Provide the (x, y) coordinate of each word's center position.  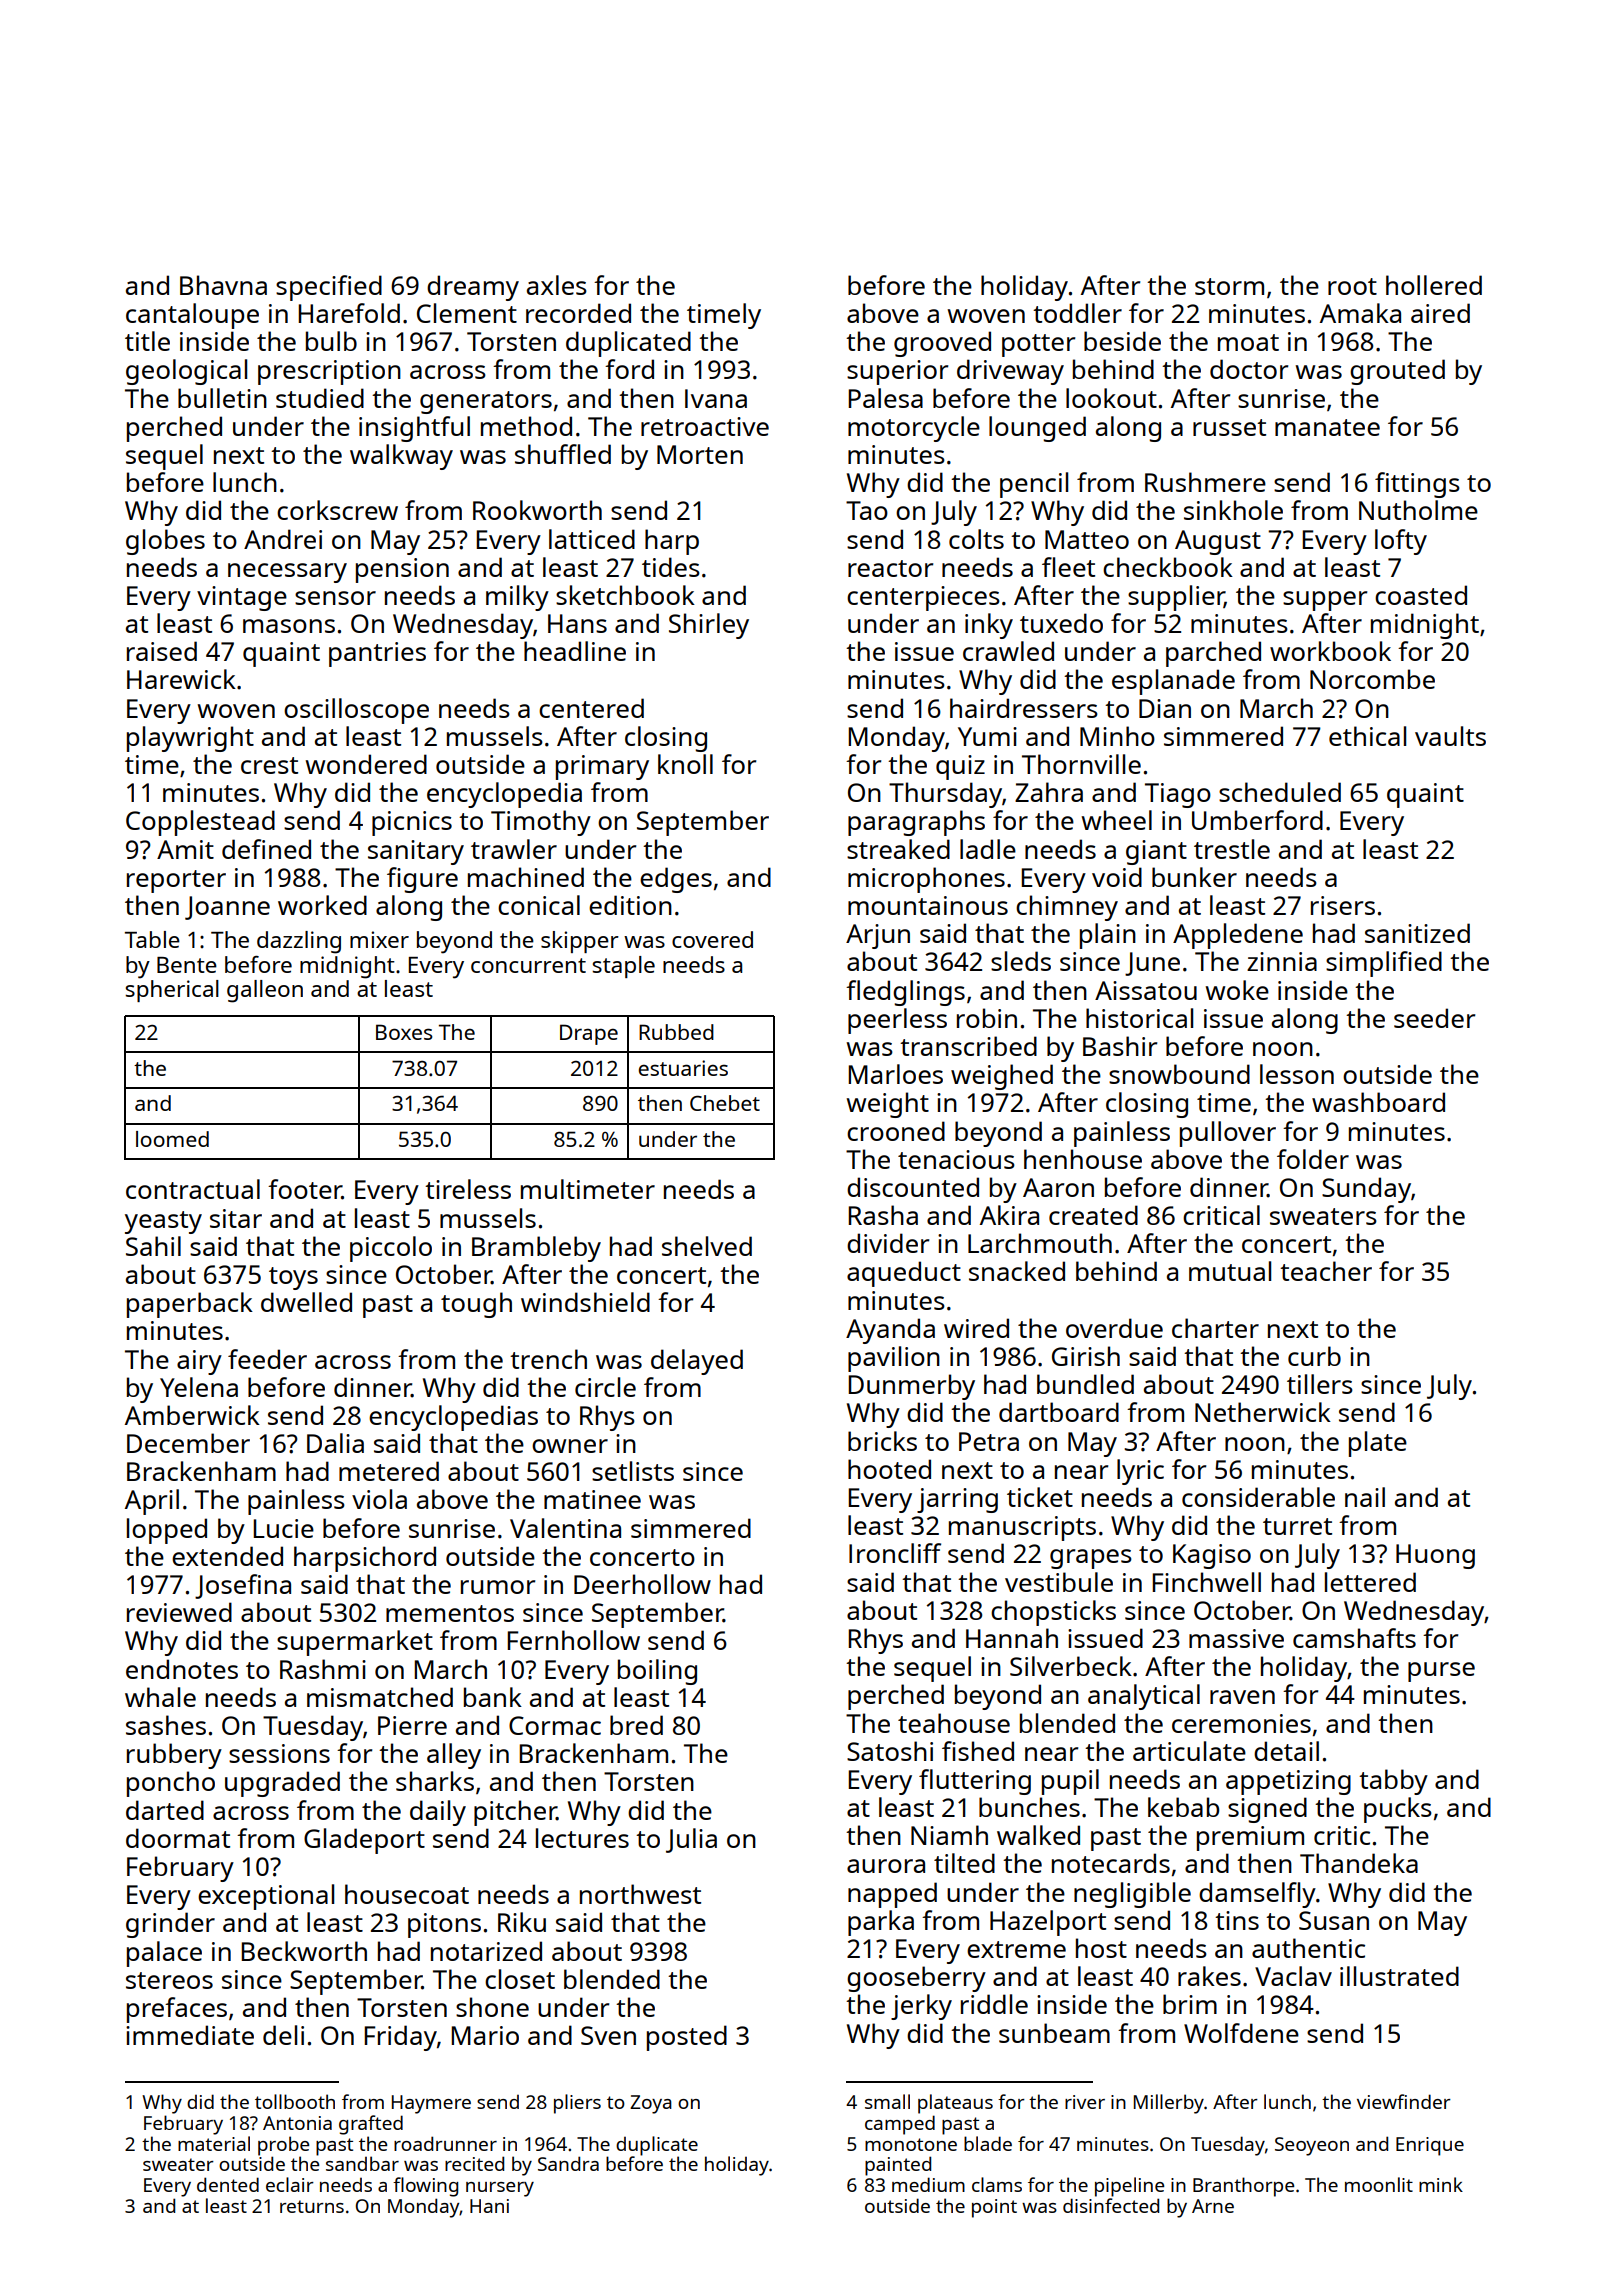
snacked (1017, 1271)
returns (312, 2206)
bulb (331, 341)
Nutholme (1418, 510)
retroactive (705, 426)
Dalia (335, 1443)
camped (900, 2125)
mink (1441, 2184)
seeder (1434, 1018)
